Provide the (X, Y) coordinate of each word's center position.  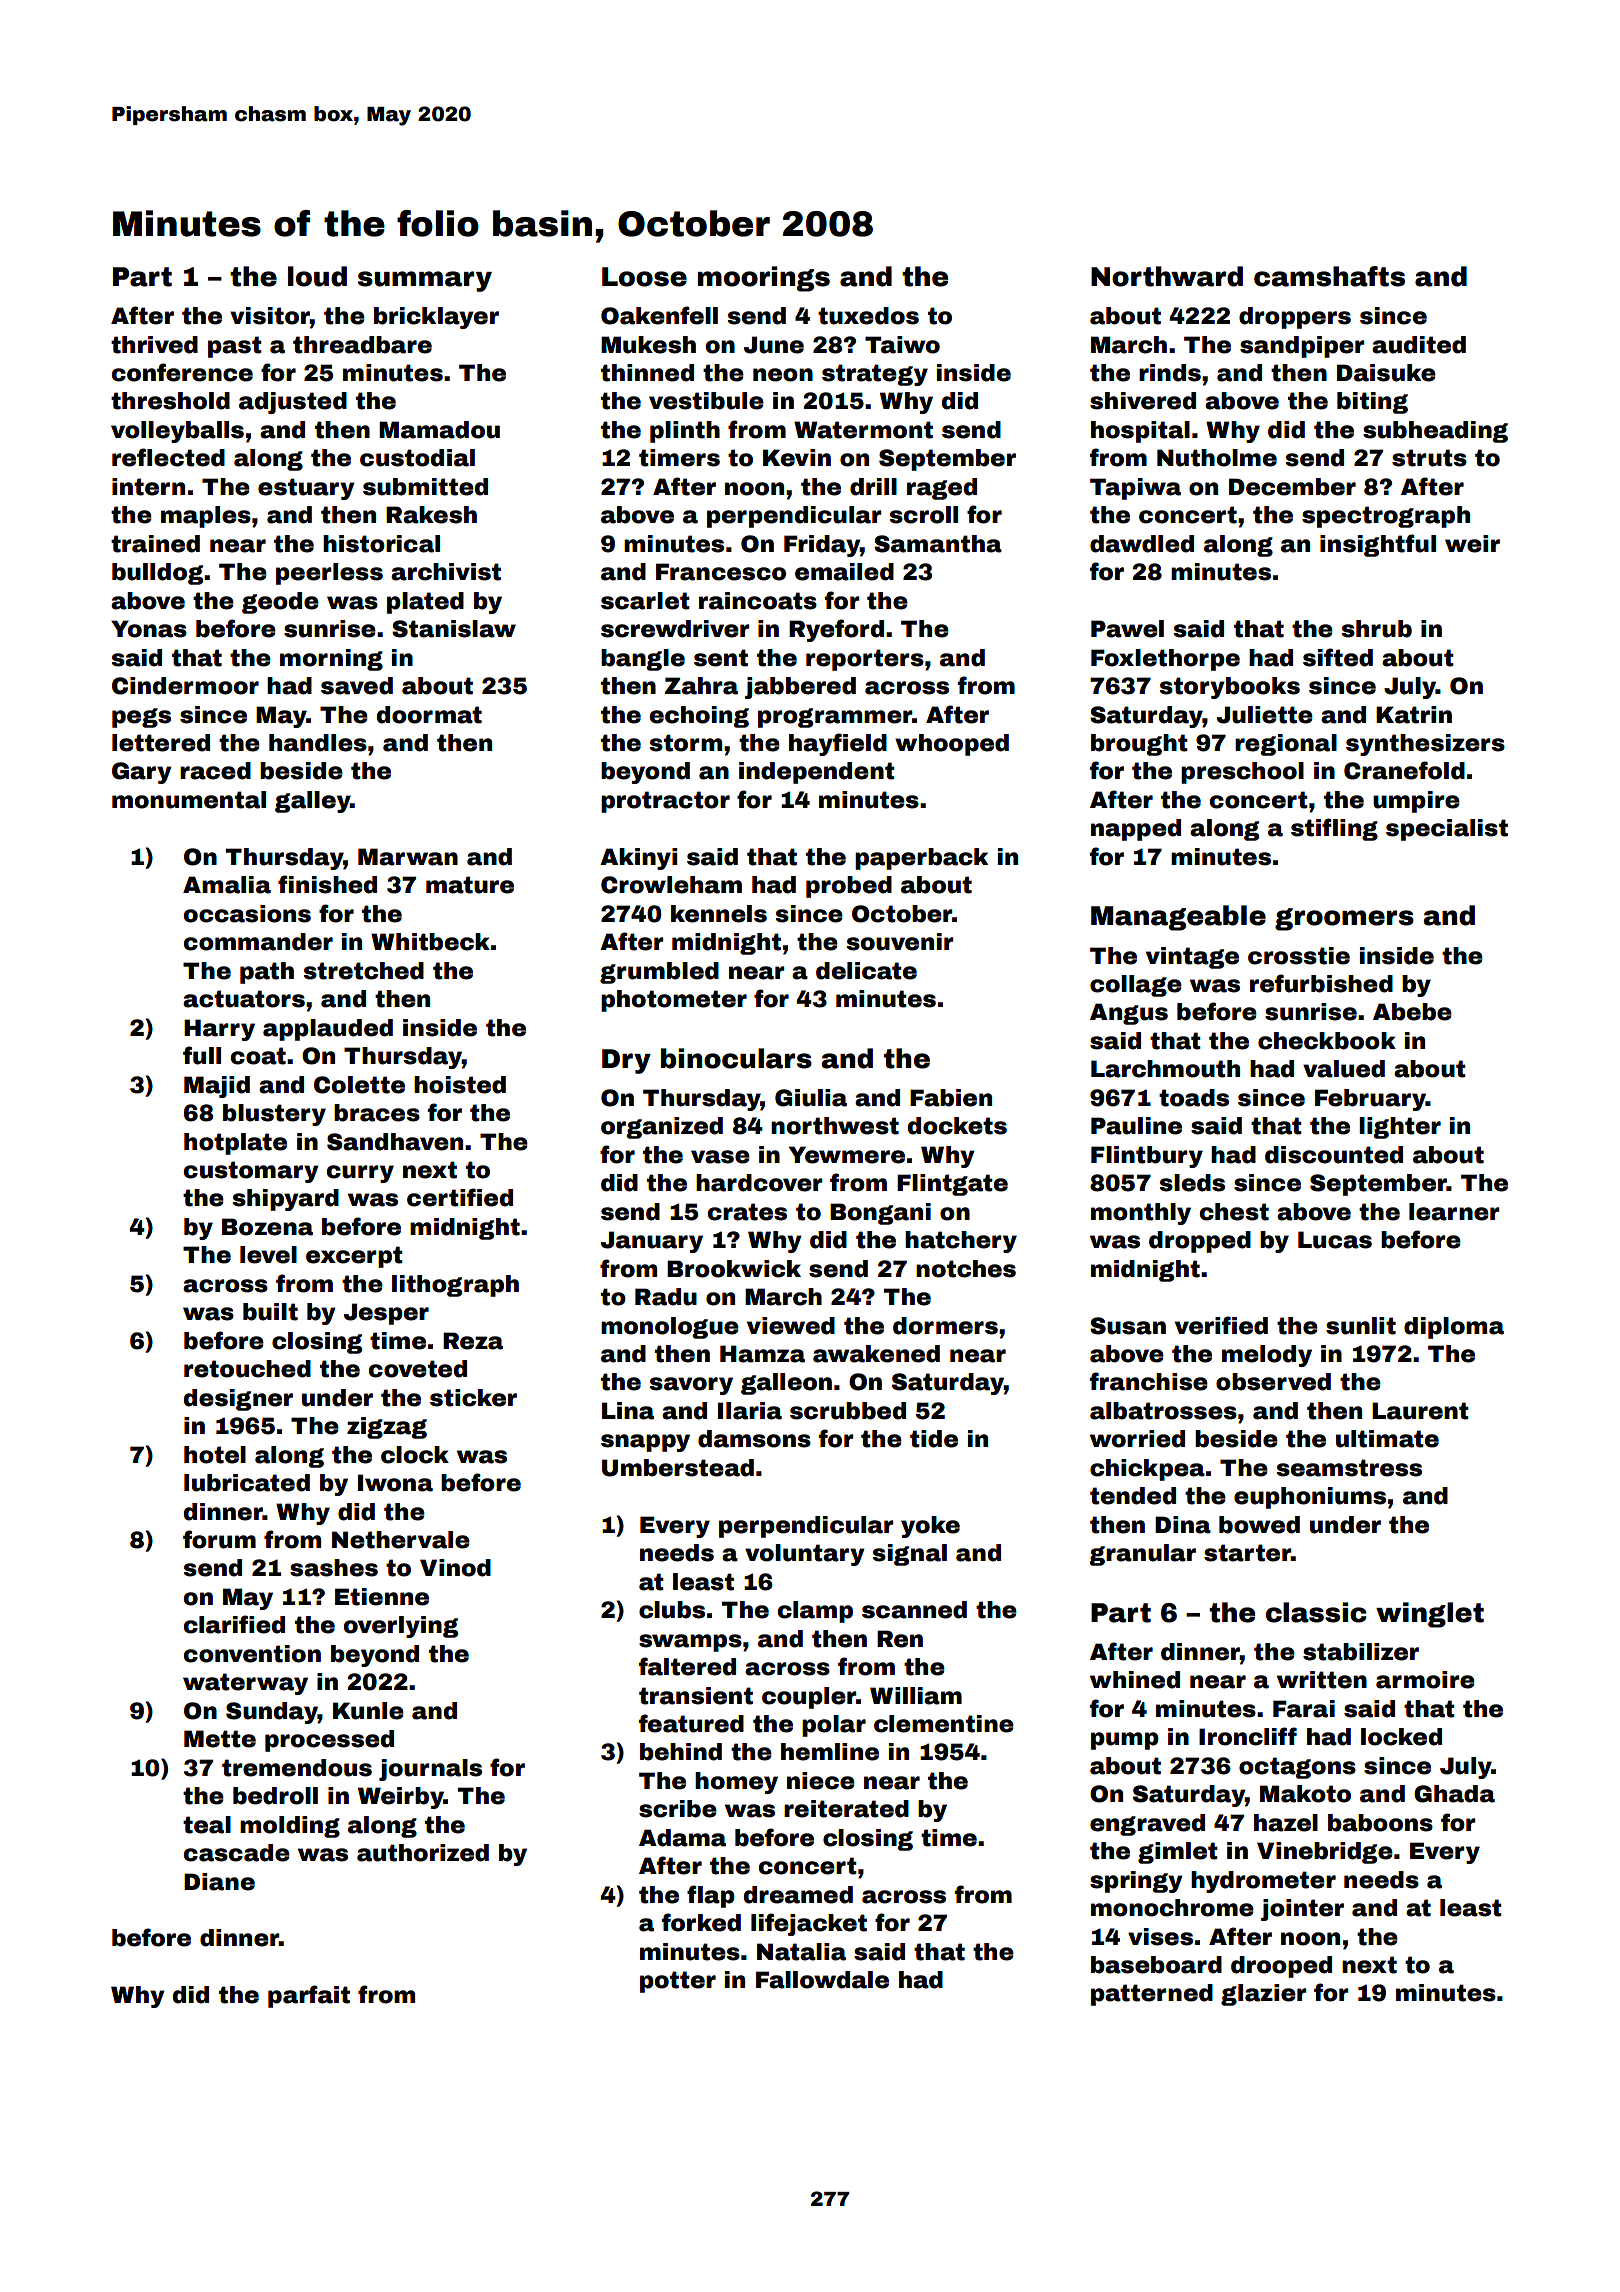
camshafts (1329, 276)
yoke (930, 1527)
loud (317, 276)
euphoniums (1310, 1498)
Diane (219, 1882)
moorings (764, 279)
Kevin (797, 458)
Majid (217, 1087)
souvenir (900, 942)
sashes (334, 1568)
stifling (1334, 829)
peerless (329, 574)
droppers (1295, 318)
